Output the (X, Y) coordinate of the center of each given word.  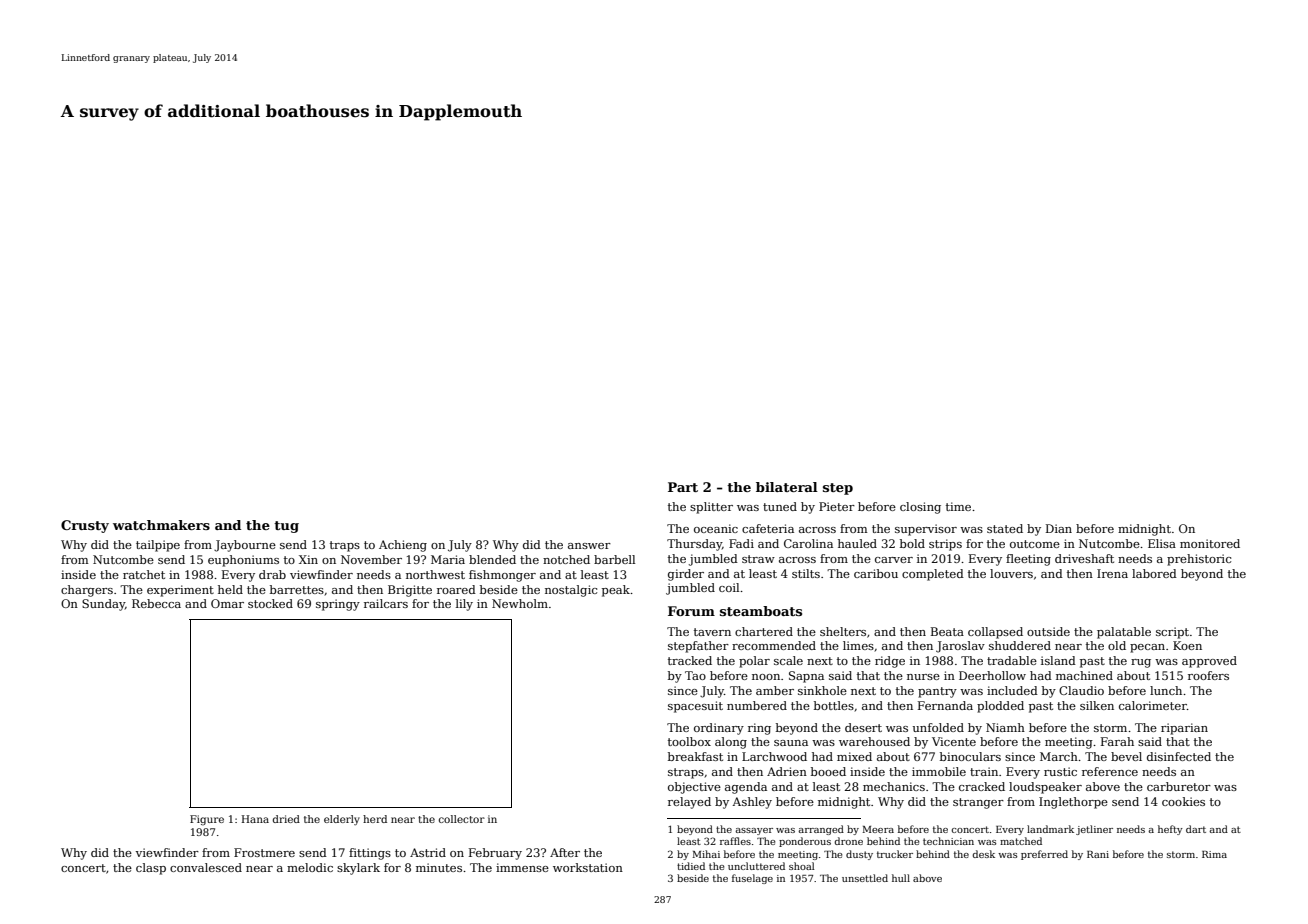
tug (286, 527)
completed (933, 575)
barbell (614, 559)
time (958, 506)
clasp (151, 869)
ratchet (144, 574)
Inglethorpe (1073, 803)
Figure (207, 820)
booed (828, 771)
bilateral (787, 487)
